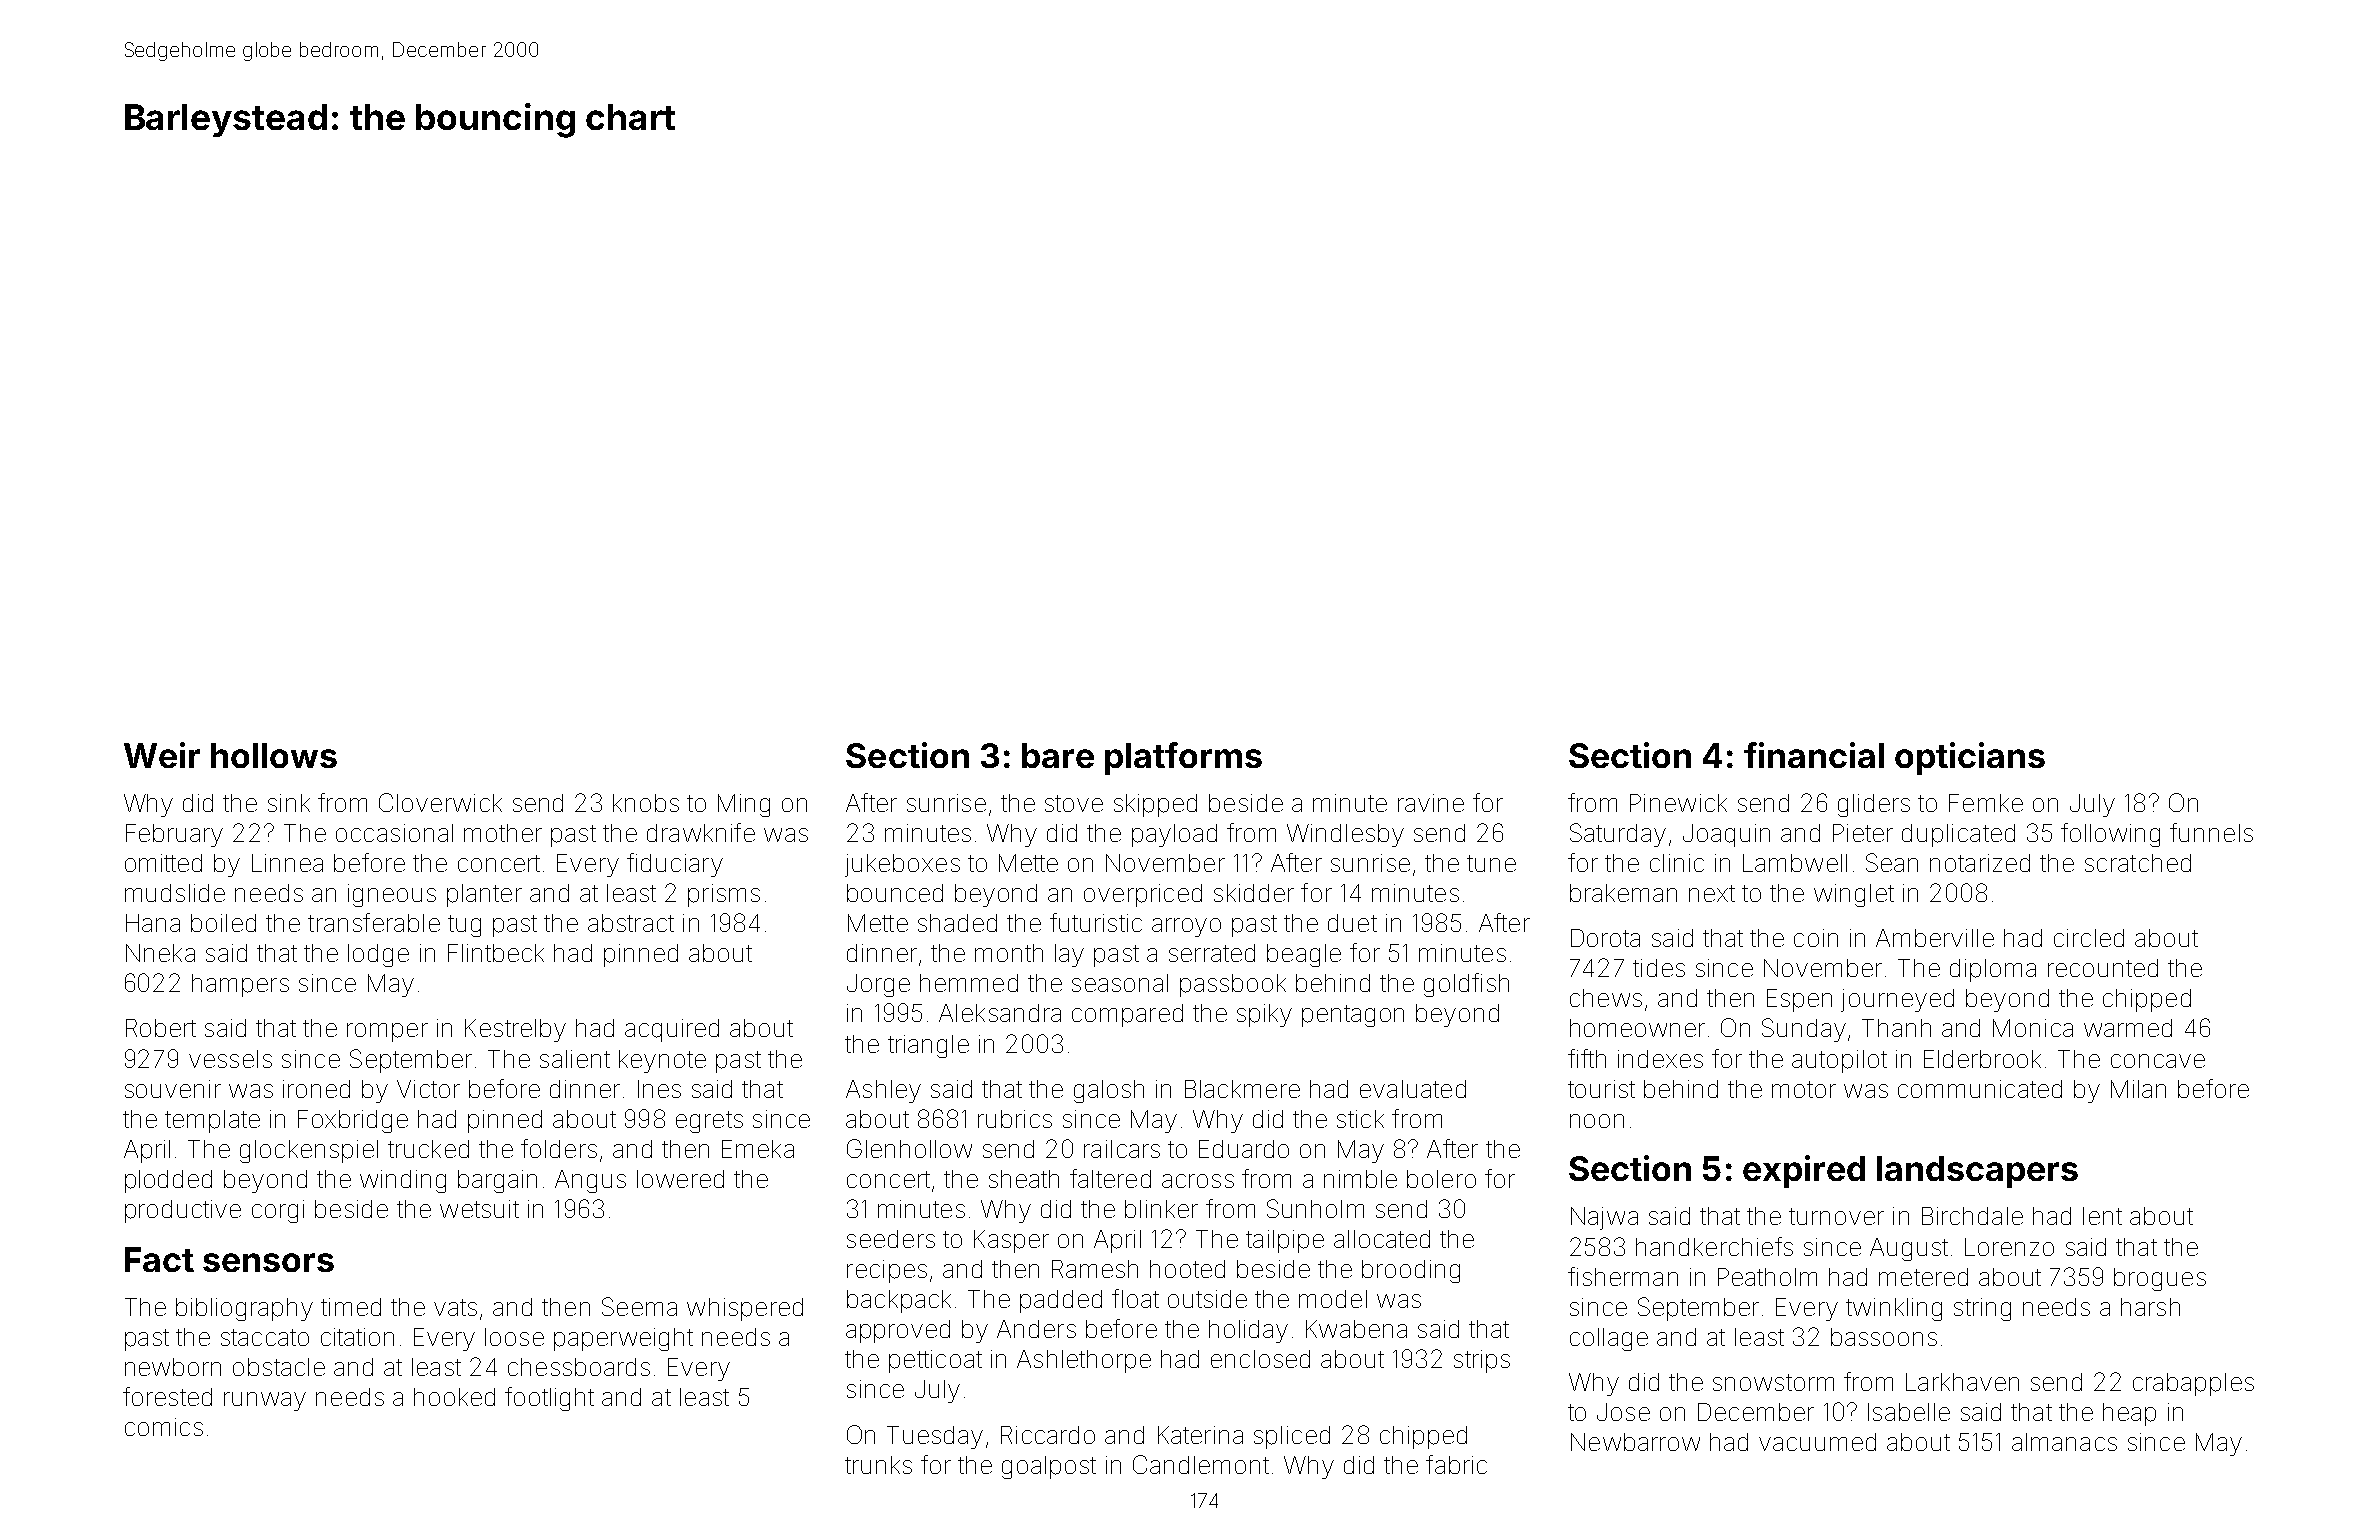 Image resolution: width=2380 pixels, height=1540 pixels. What do you see at coordinates (161, 1028) in the page?
I see `Robert` at bounding box center [161, 1028].
